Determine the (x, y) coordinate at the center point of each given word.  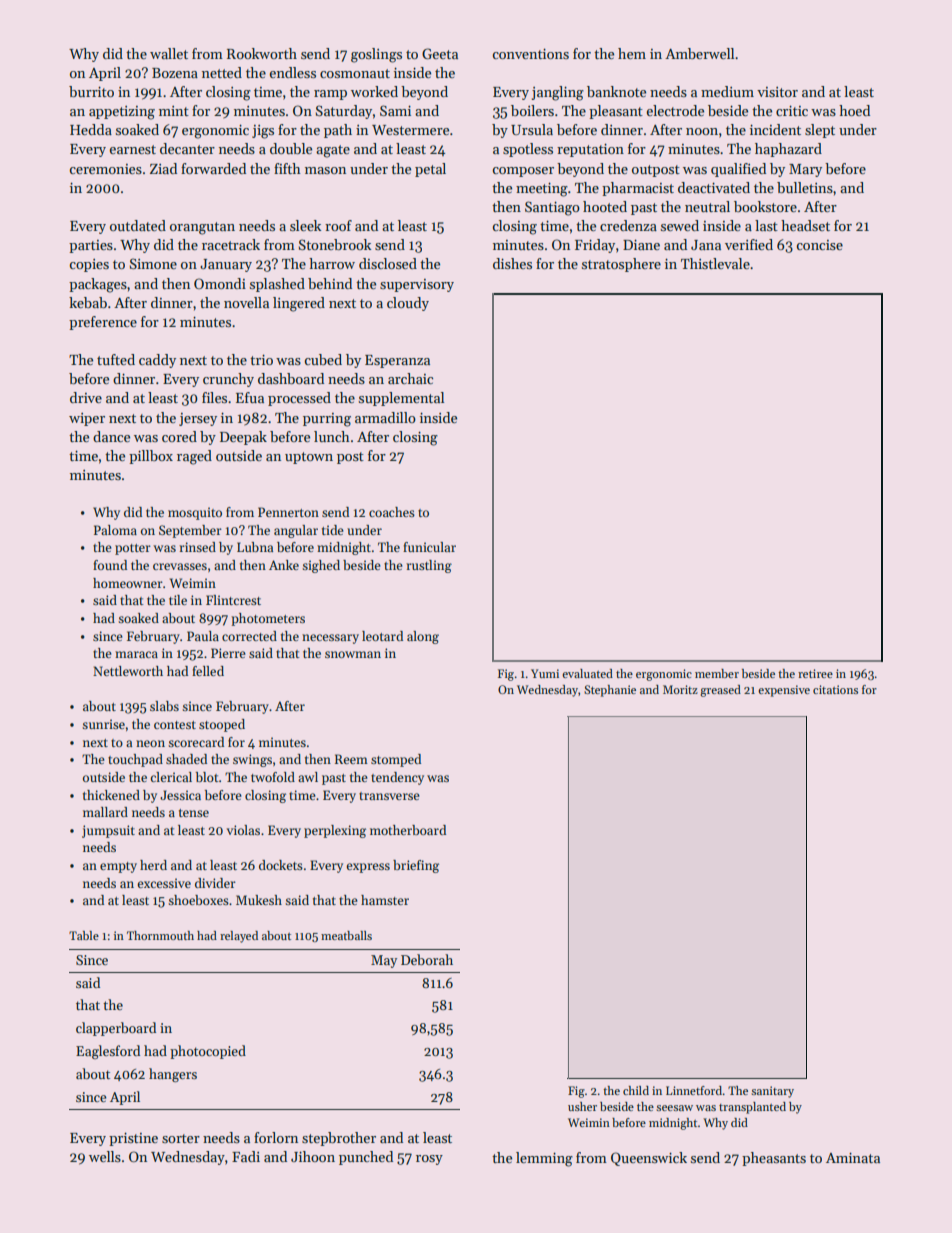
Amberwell (699, 53)
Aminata (853, 1157)
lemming (544, 1159)
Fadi (246, 1156)
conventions (531, 53)
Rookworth (262, 53)
